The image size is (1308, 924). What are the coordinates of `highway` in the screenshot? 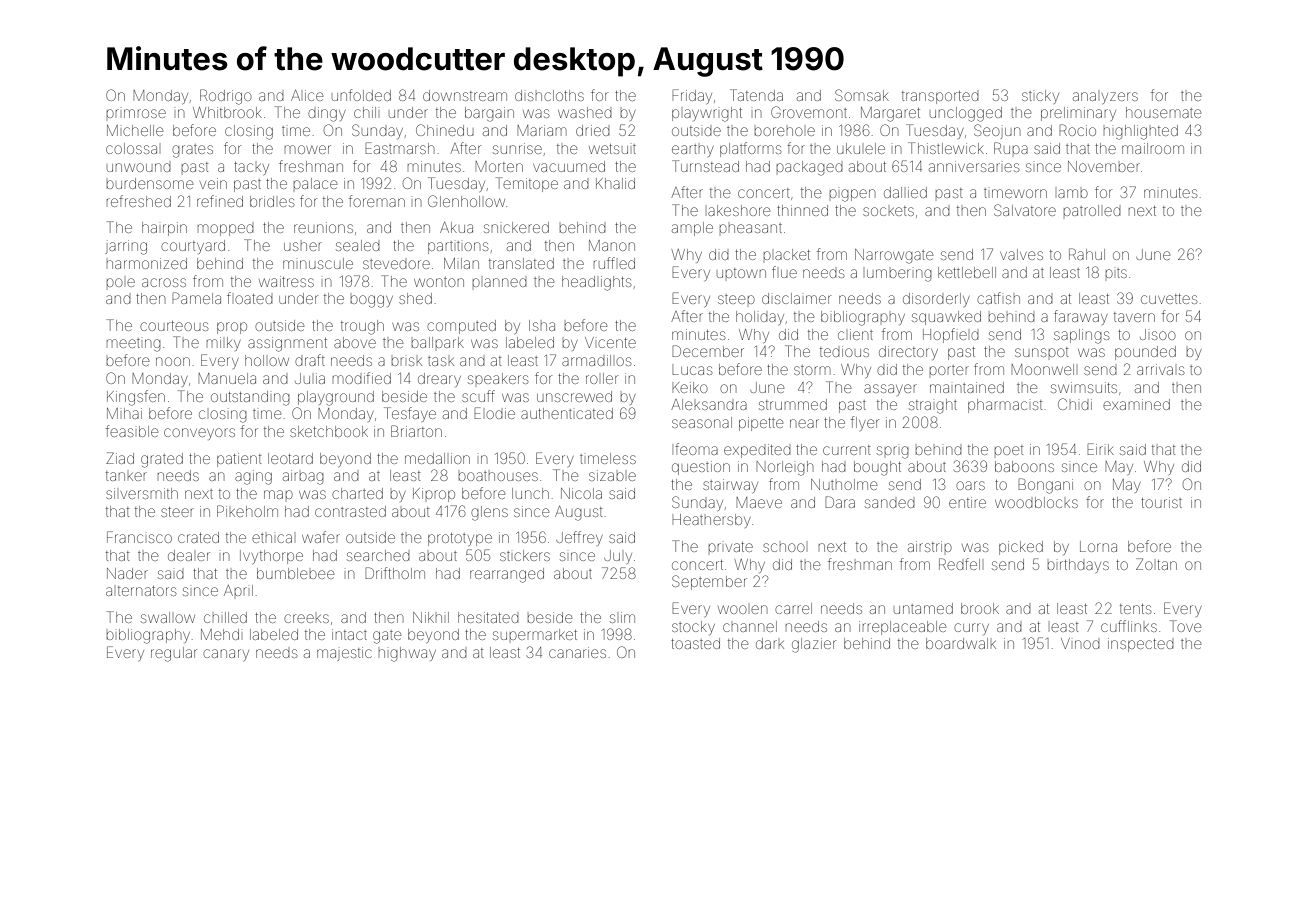 It's located at (407, 654).
